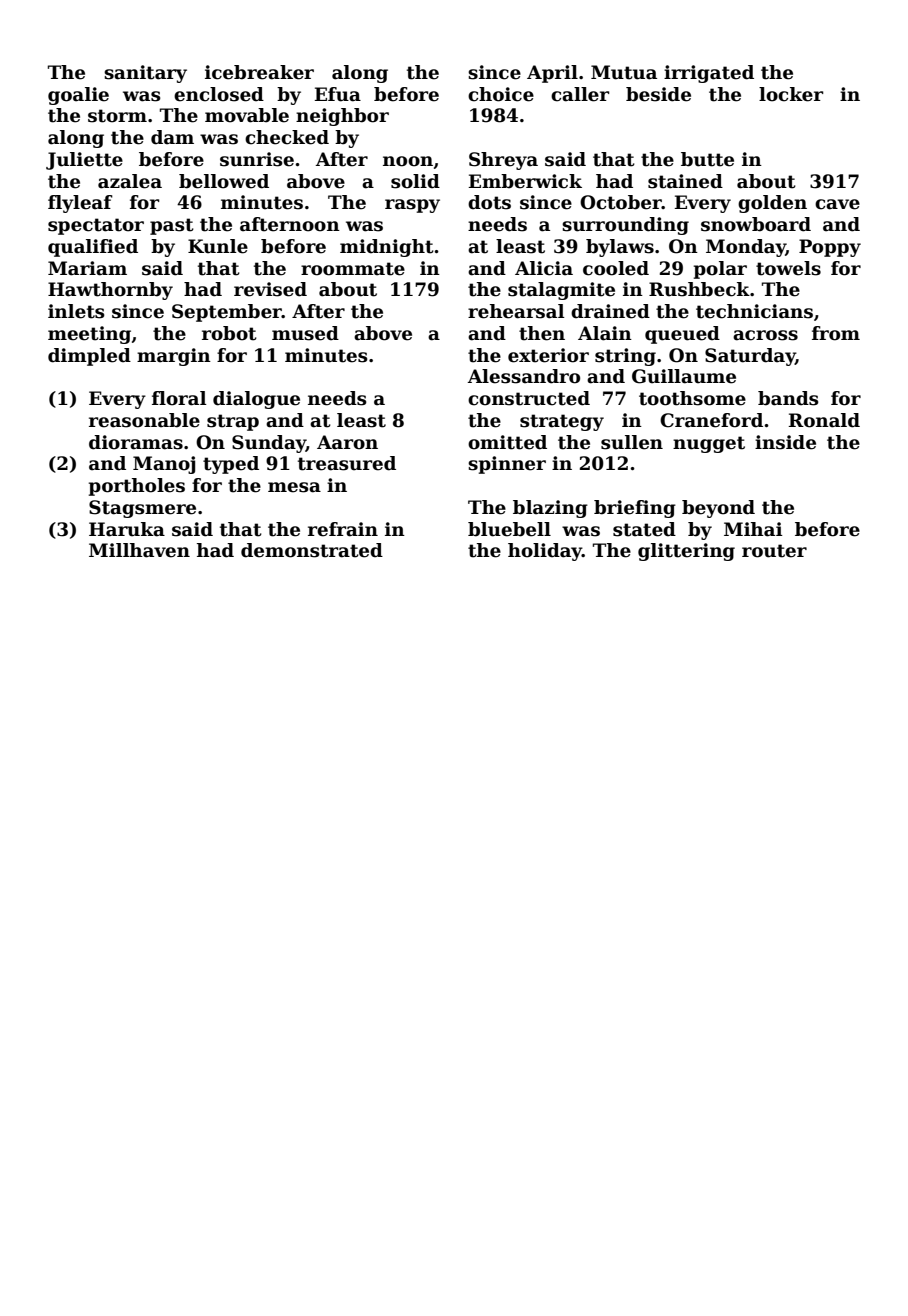  I want to click on Haruka, so click(127, 529).
